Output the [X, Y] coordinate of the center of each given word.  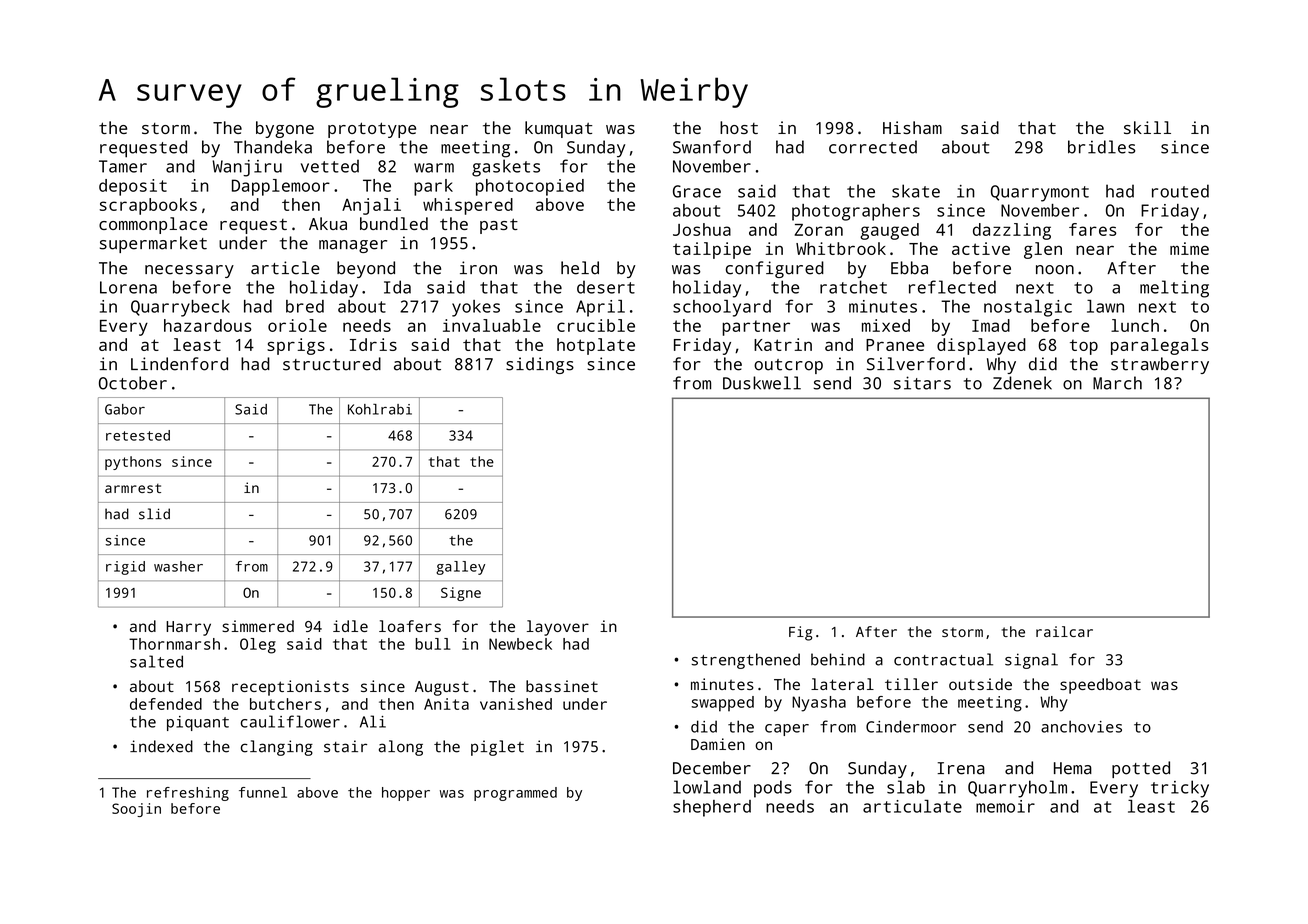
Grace [697, 191]
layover [558, 628]
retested [138, 435]
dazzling [1012, 231]
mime [1189, 248]
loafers [410, 626]
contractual [943, 659]
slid [154, 514]
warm [434, 168]
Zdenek [1022, 383]
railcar [1064, 631]
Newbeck [520, 644]
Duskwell [762, 383]
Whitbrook [841, 248]
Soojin [136, 810]
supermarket [153, 244]
